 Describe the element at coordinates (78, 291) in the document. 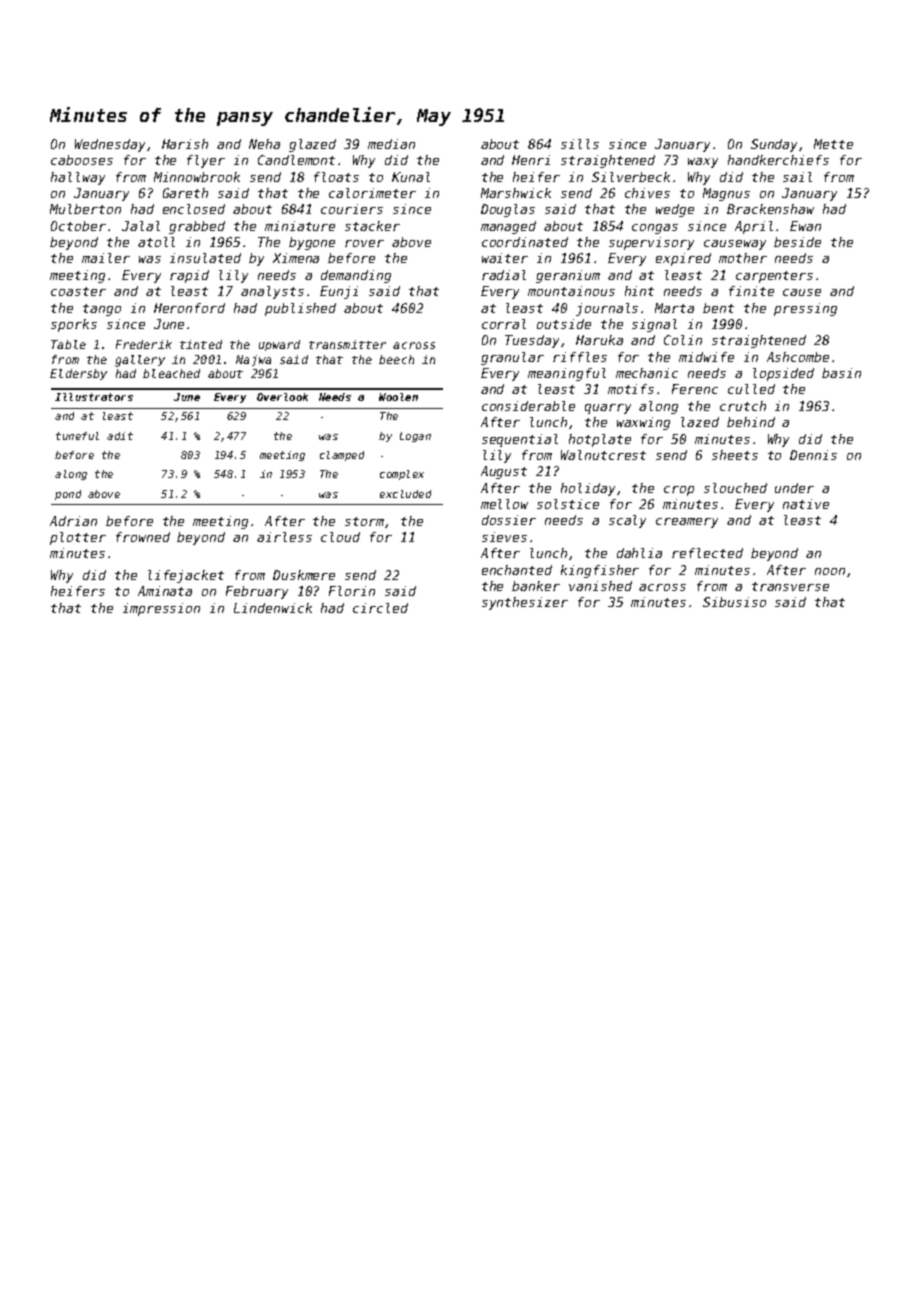

I see `coaster` at that location.
